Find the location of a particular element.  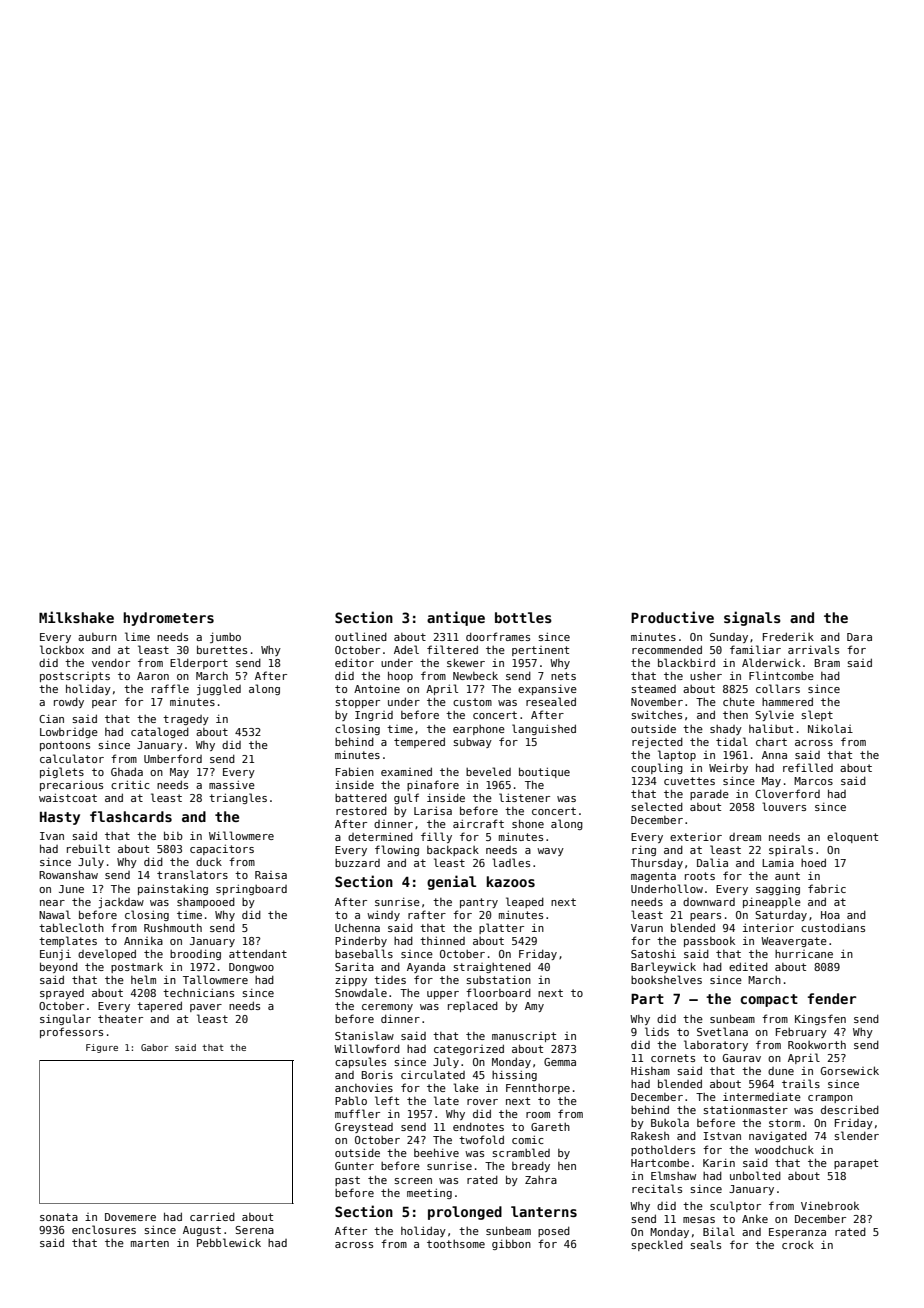

lime is located at coordinates (137, 636).
